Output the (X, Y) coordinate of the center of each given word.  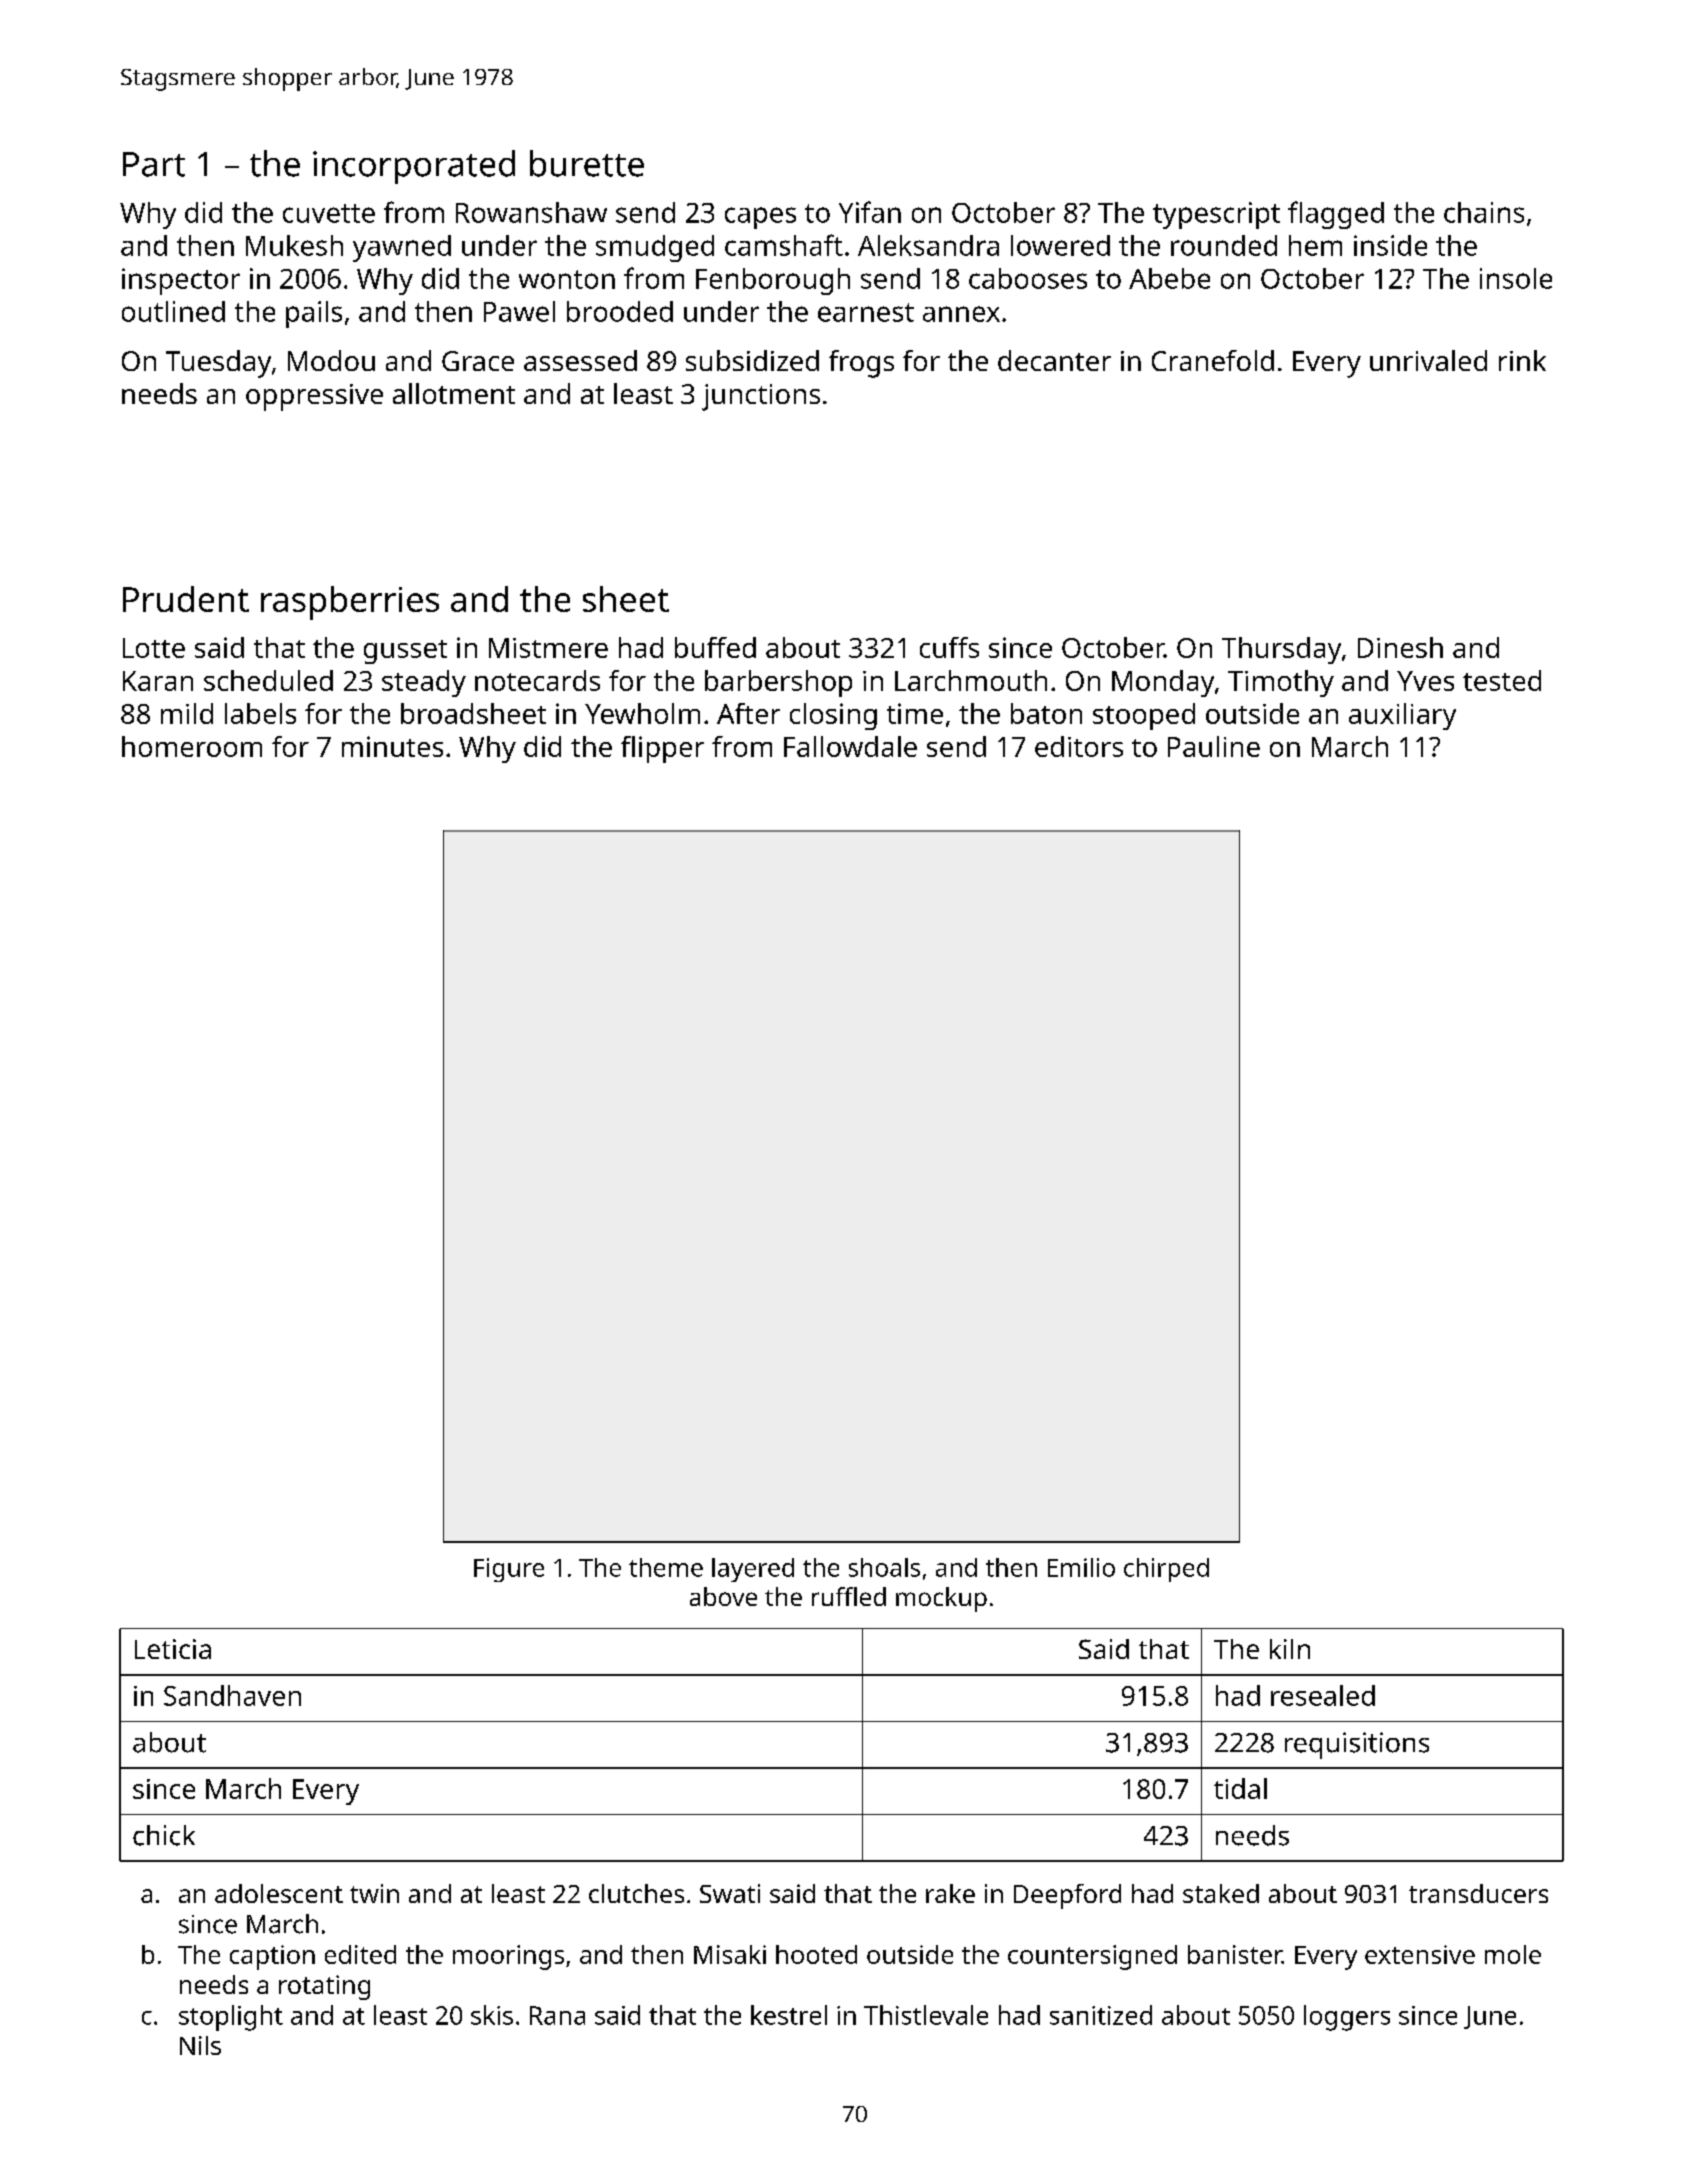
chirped (1166, 1570)
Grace (478, 361)
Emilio (1081, 1567)
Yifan (870, 212)
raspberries (350, 603)
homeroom (192, 746)
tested (1502, 680)
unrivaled (1428, 360)
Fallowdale (850, 746)
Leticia (173, 1649)
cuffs (949, 647)
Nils (200, 2045)
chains (1484, 212)
